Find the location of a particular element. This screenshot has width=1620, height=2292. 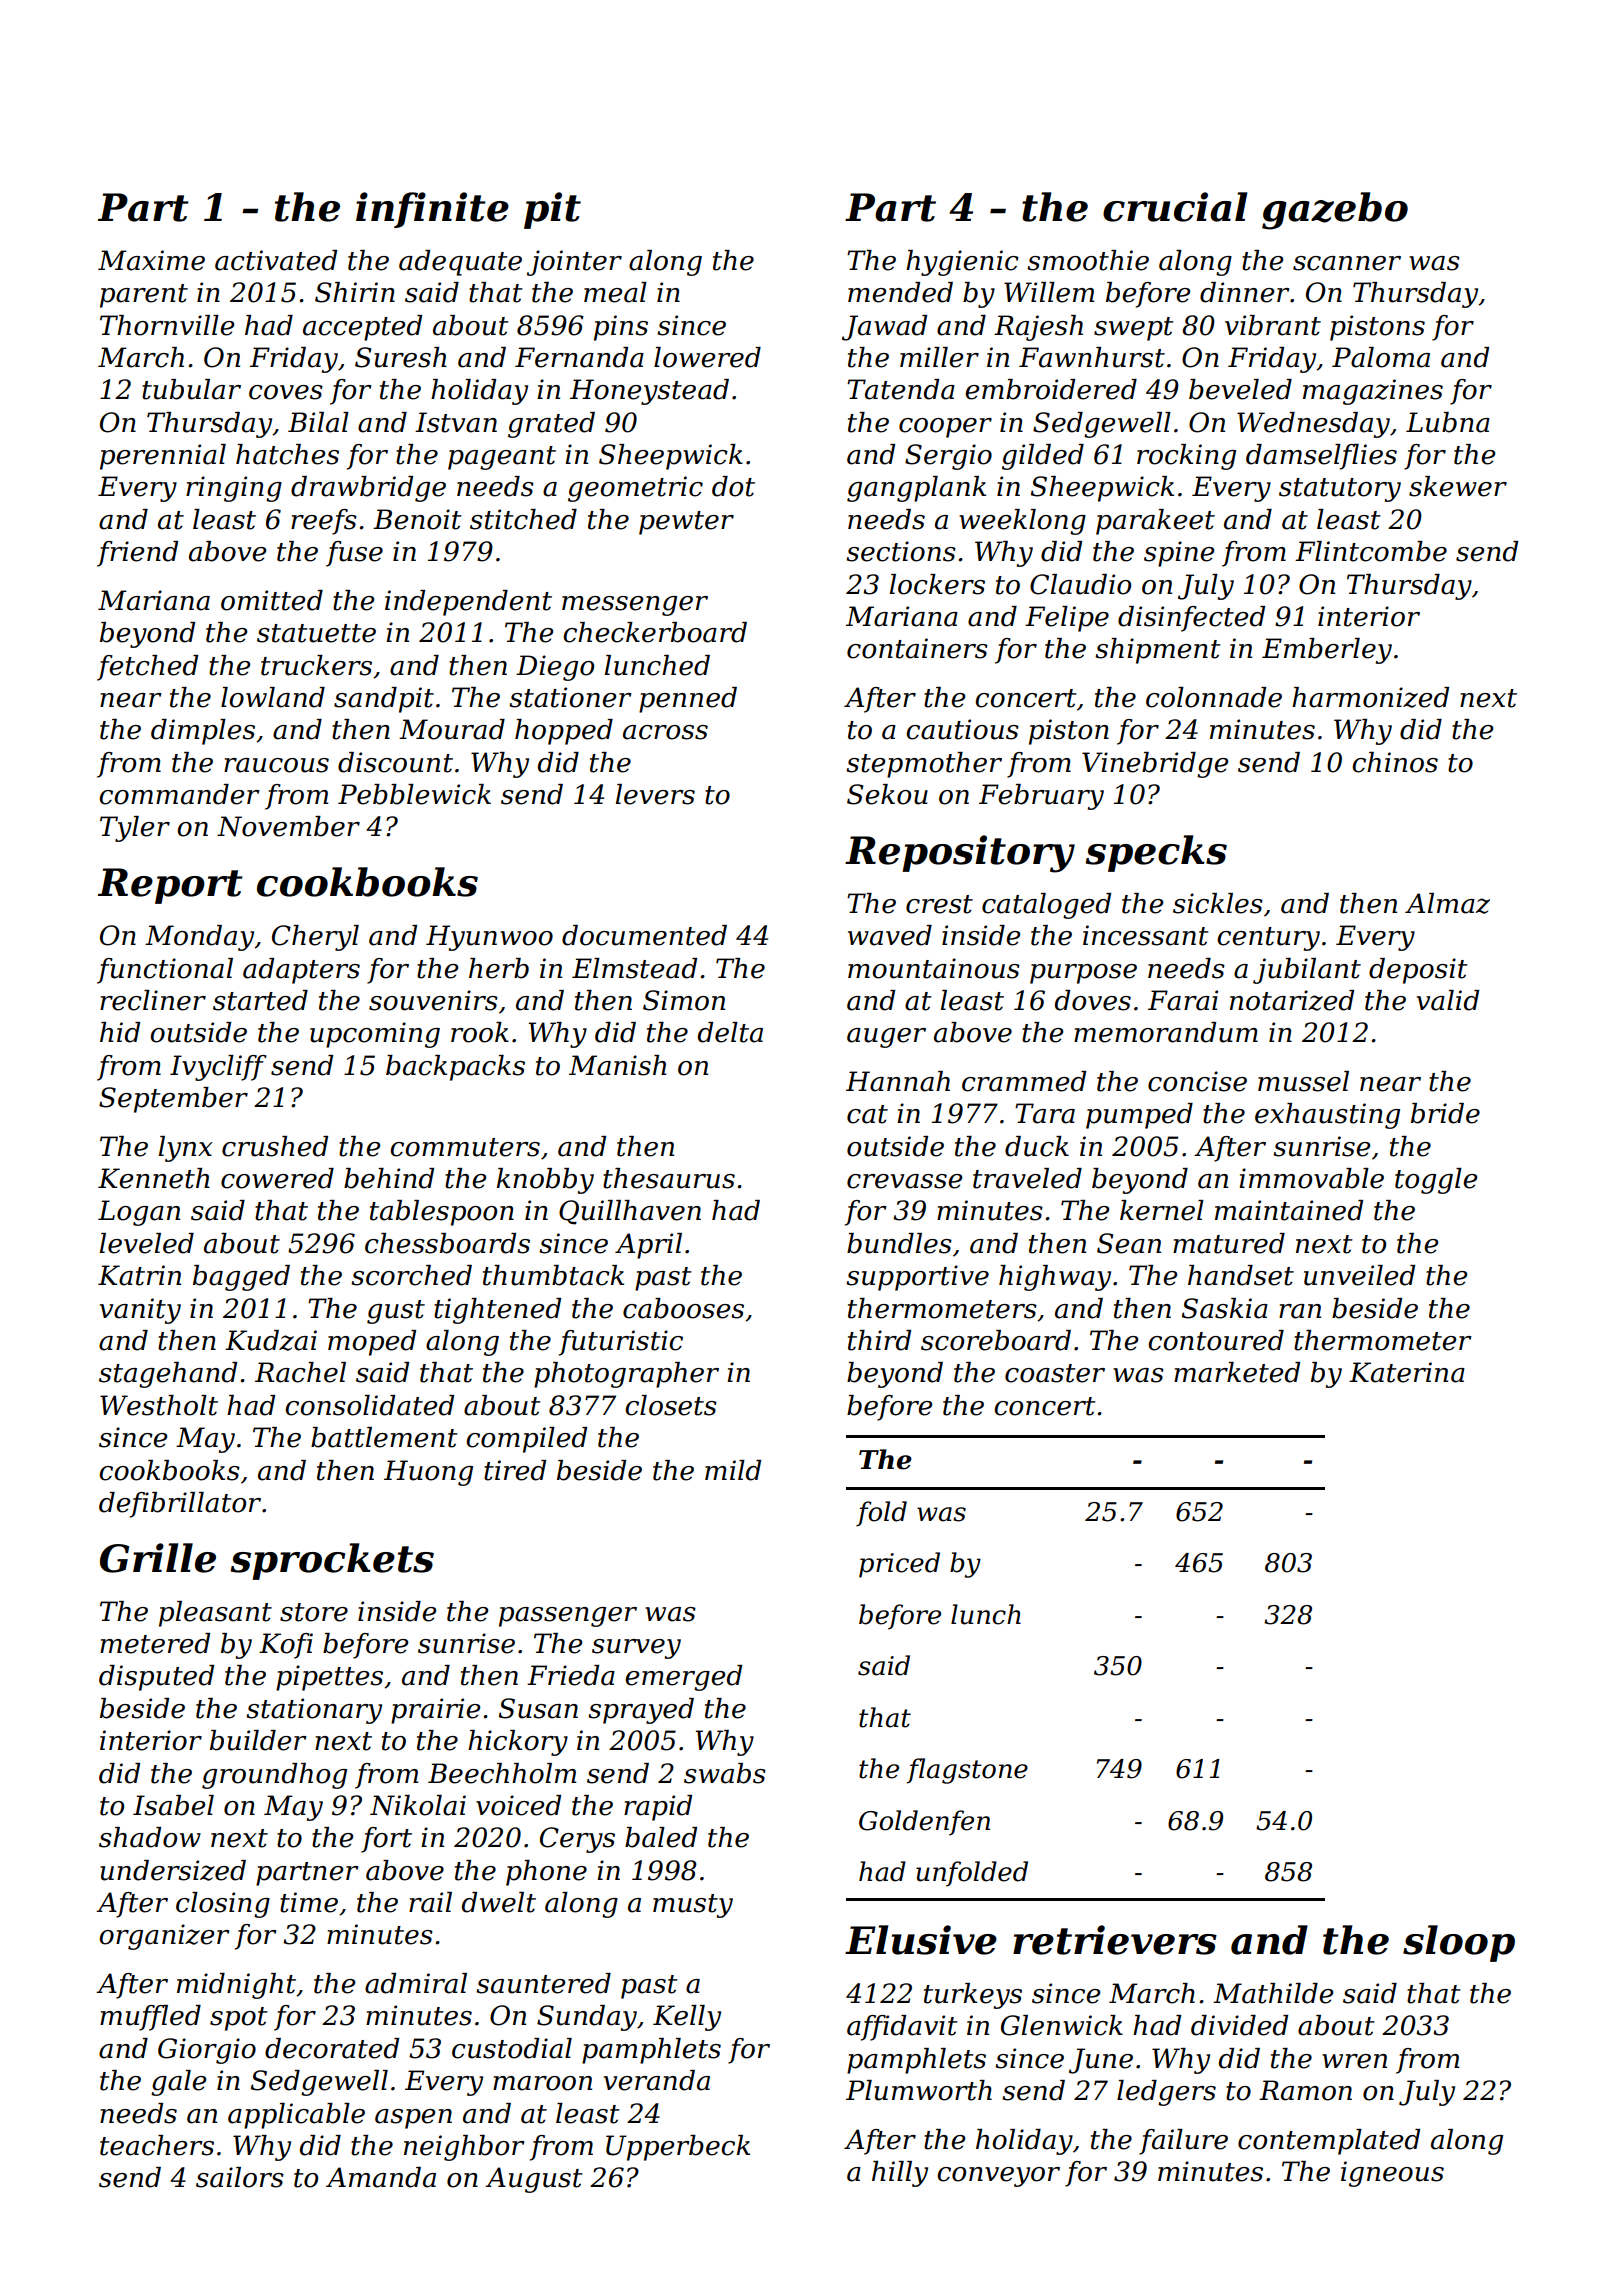

sections is located at coordinates (901, 551).
